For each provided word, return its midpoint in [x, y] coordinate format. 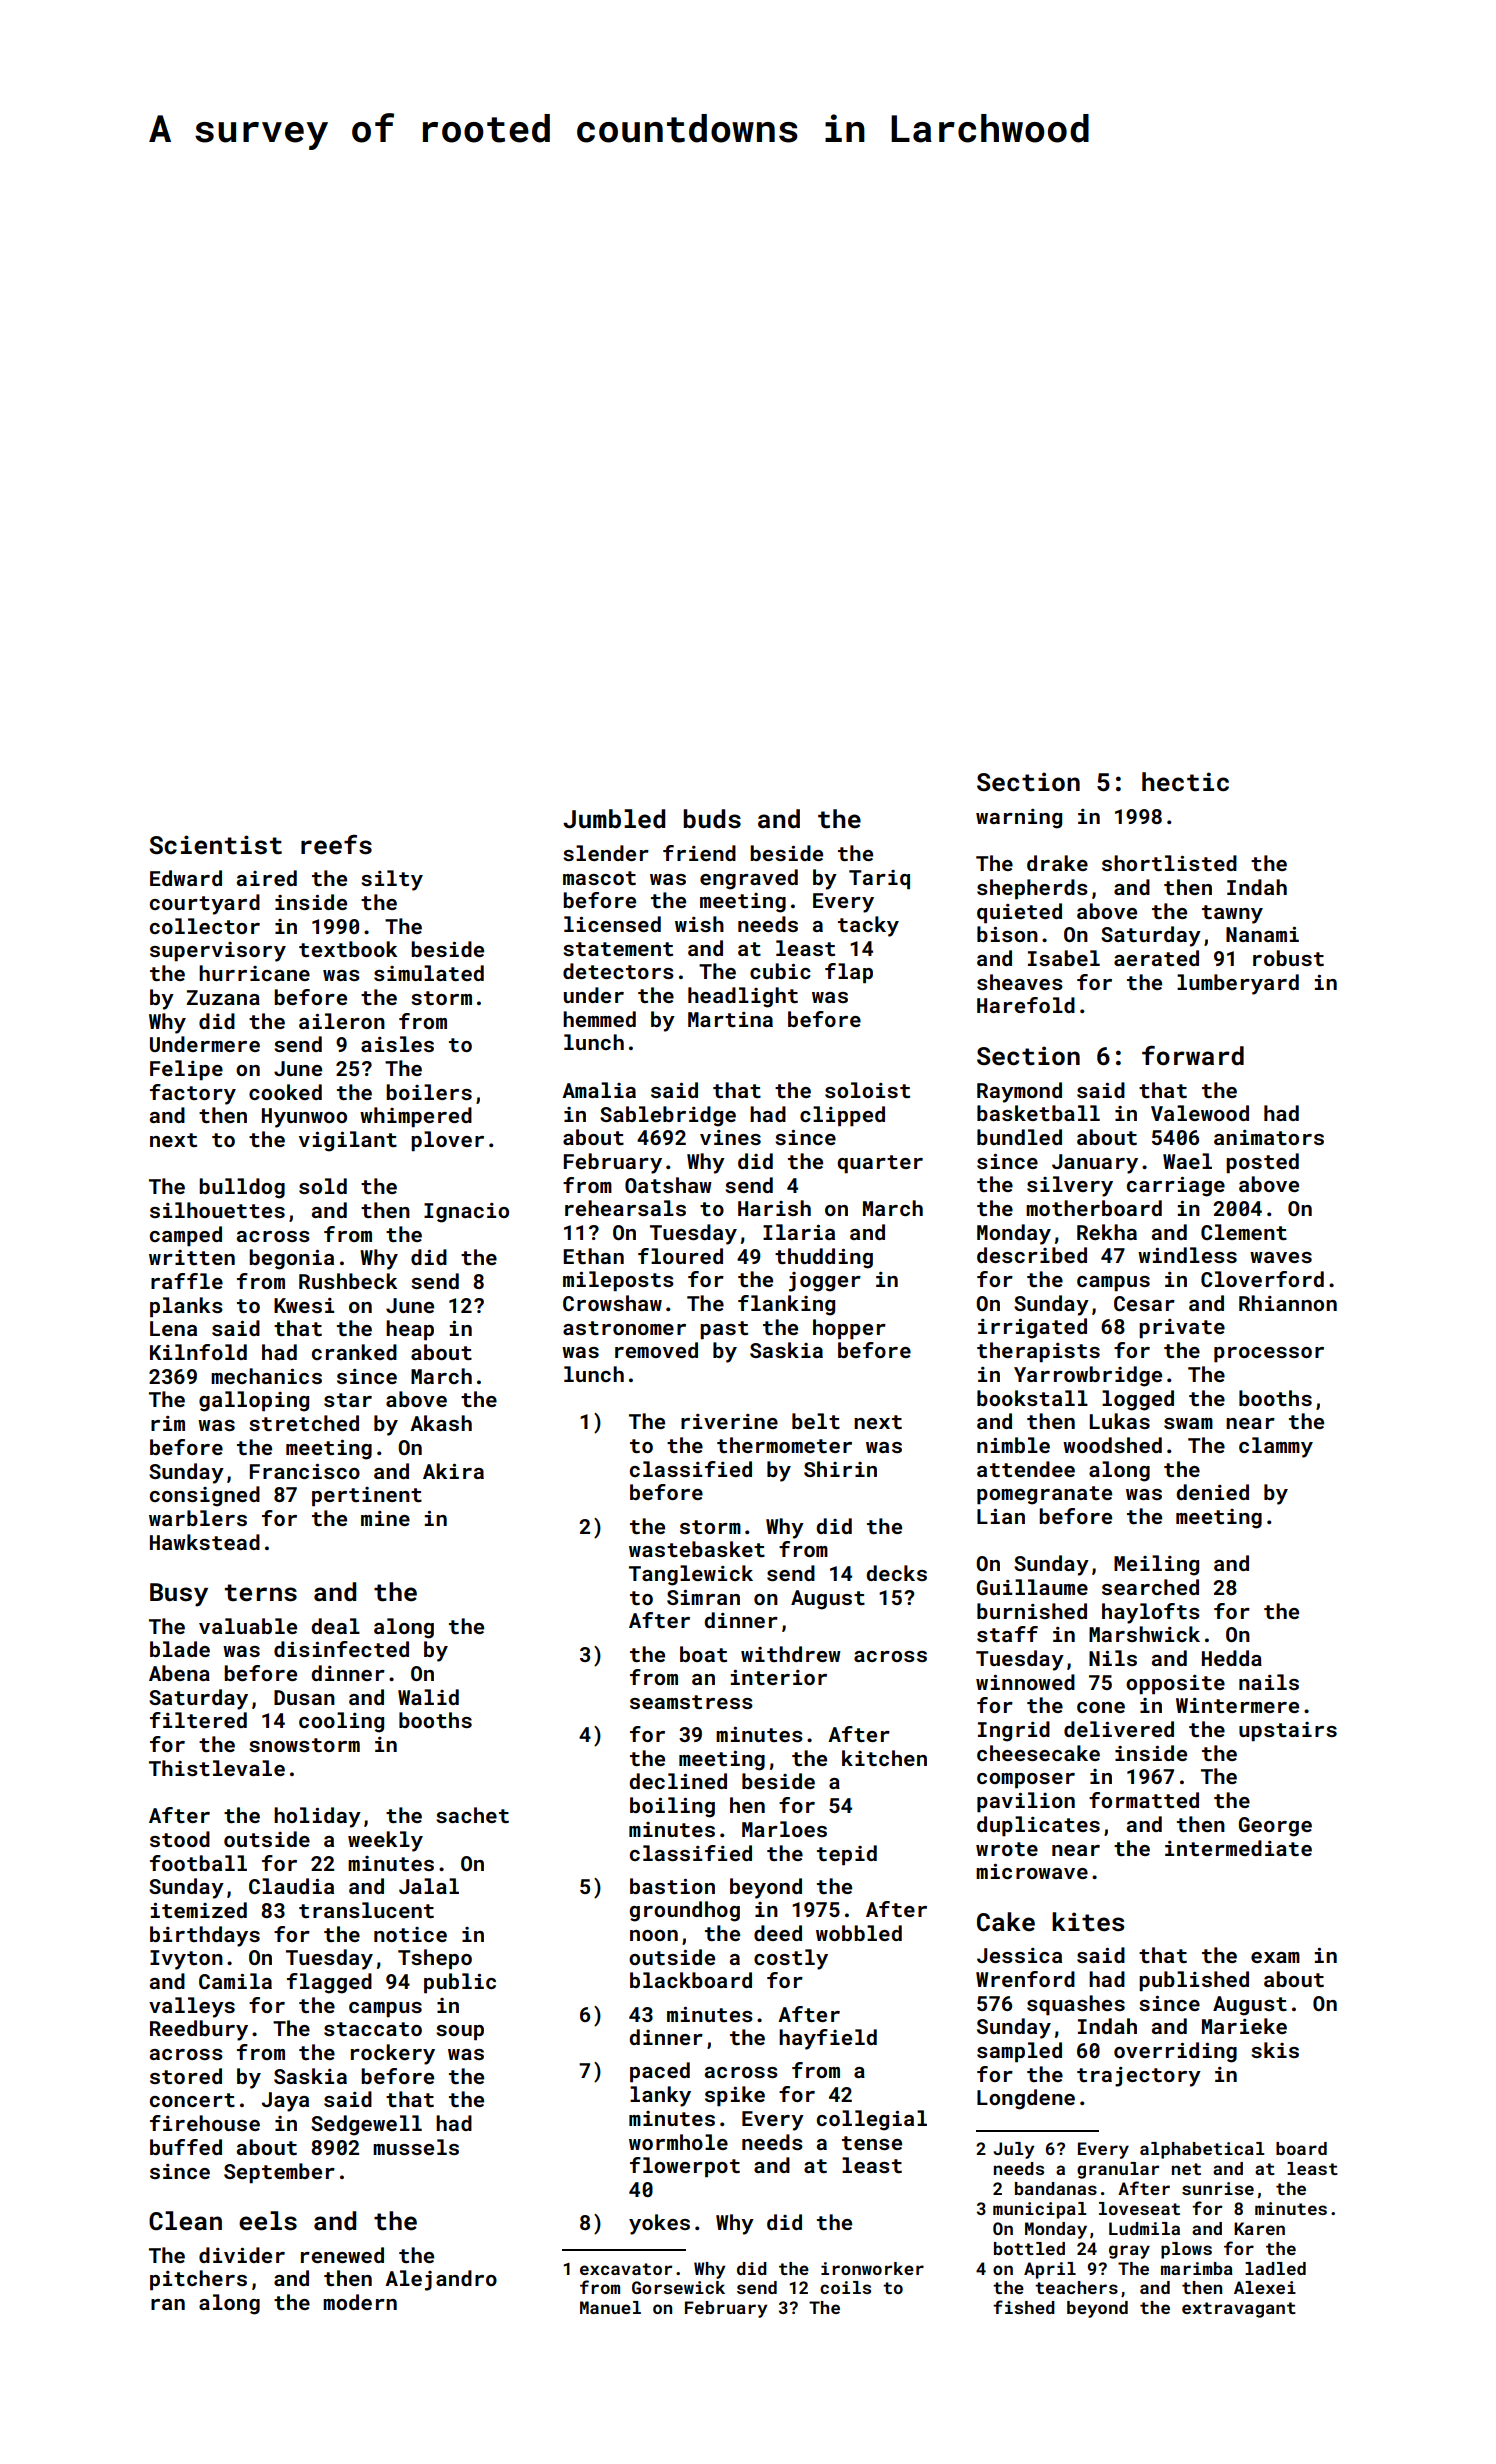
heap [410, 1330]
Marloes [784, 1829]
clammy [1276, 1447]
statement [618, 949]
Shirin [840, 1469]
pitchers [198, 2280]
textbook [348, 949]
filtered [198, 1720]
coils [845, 2287]
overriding [1175, 2052]
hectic [1185, 782]
